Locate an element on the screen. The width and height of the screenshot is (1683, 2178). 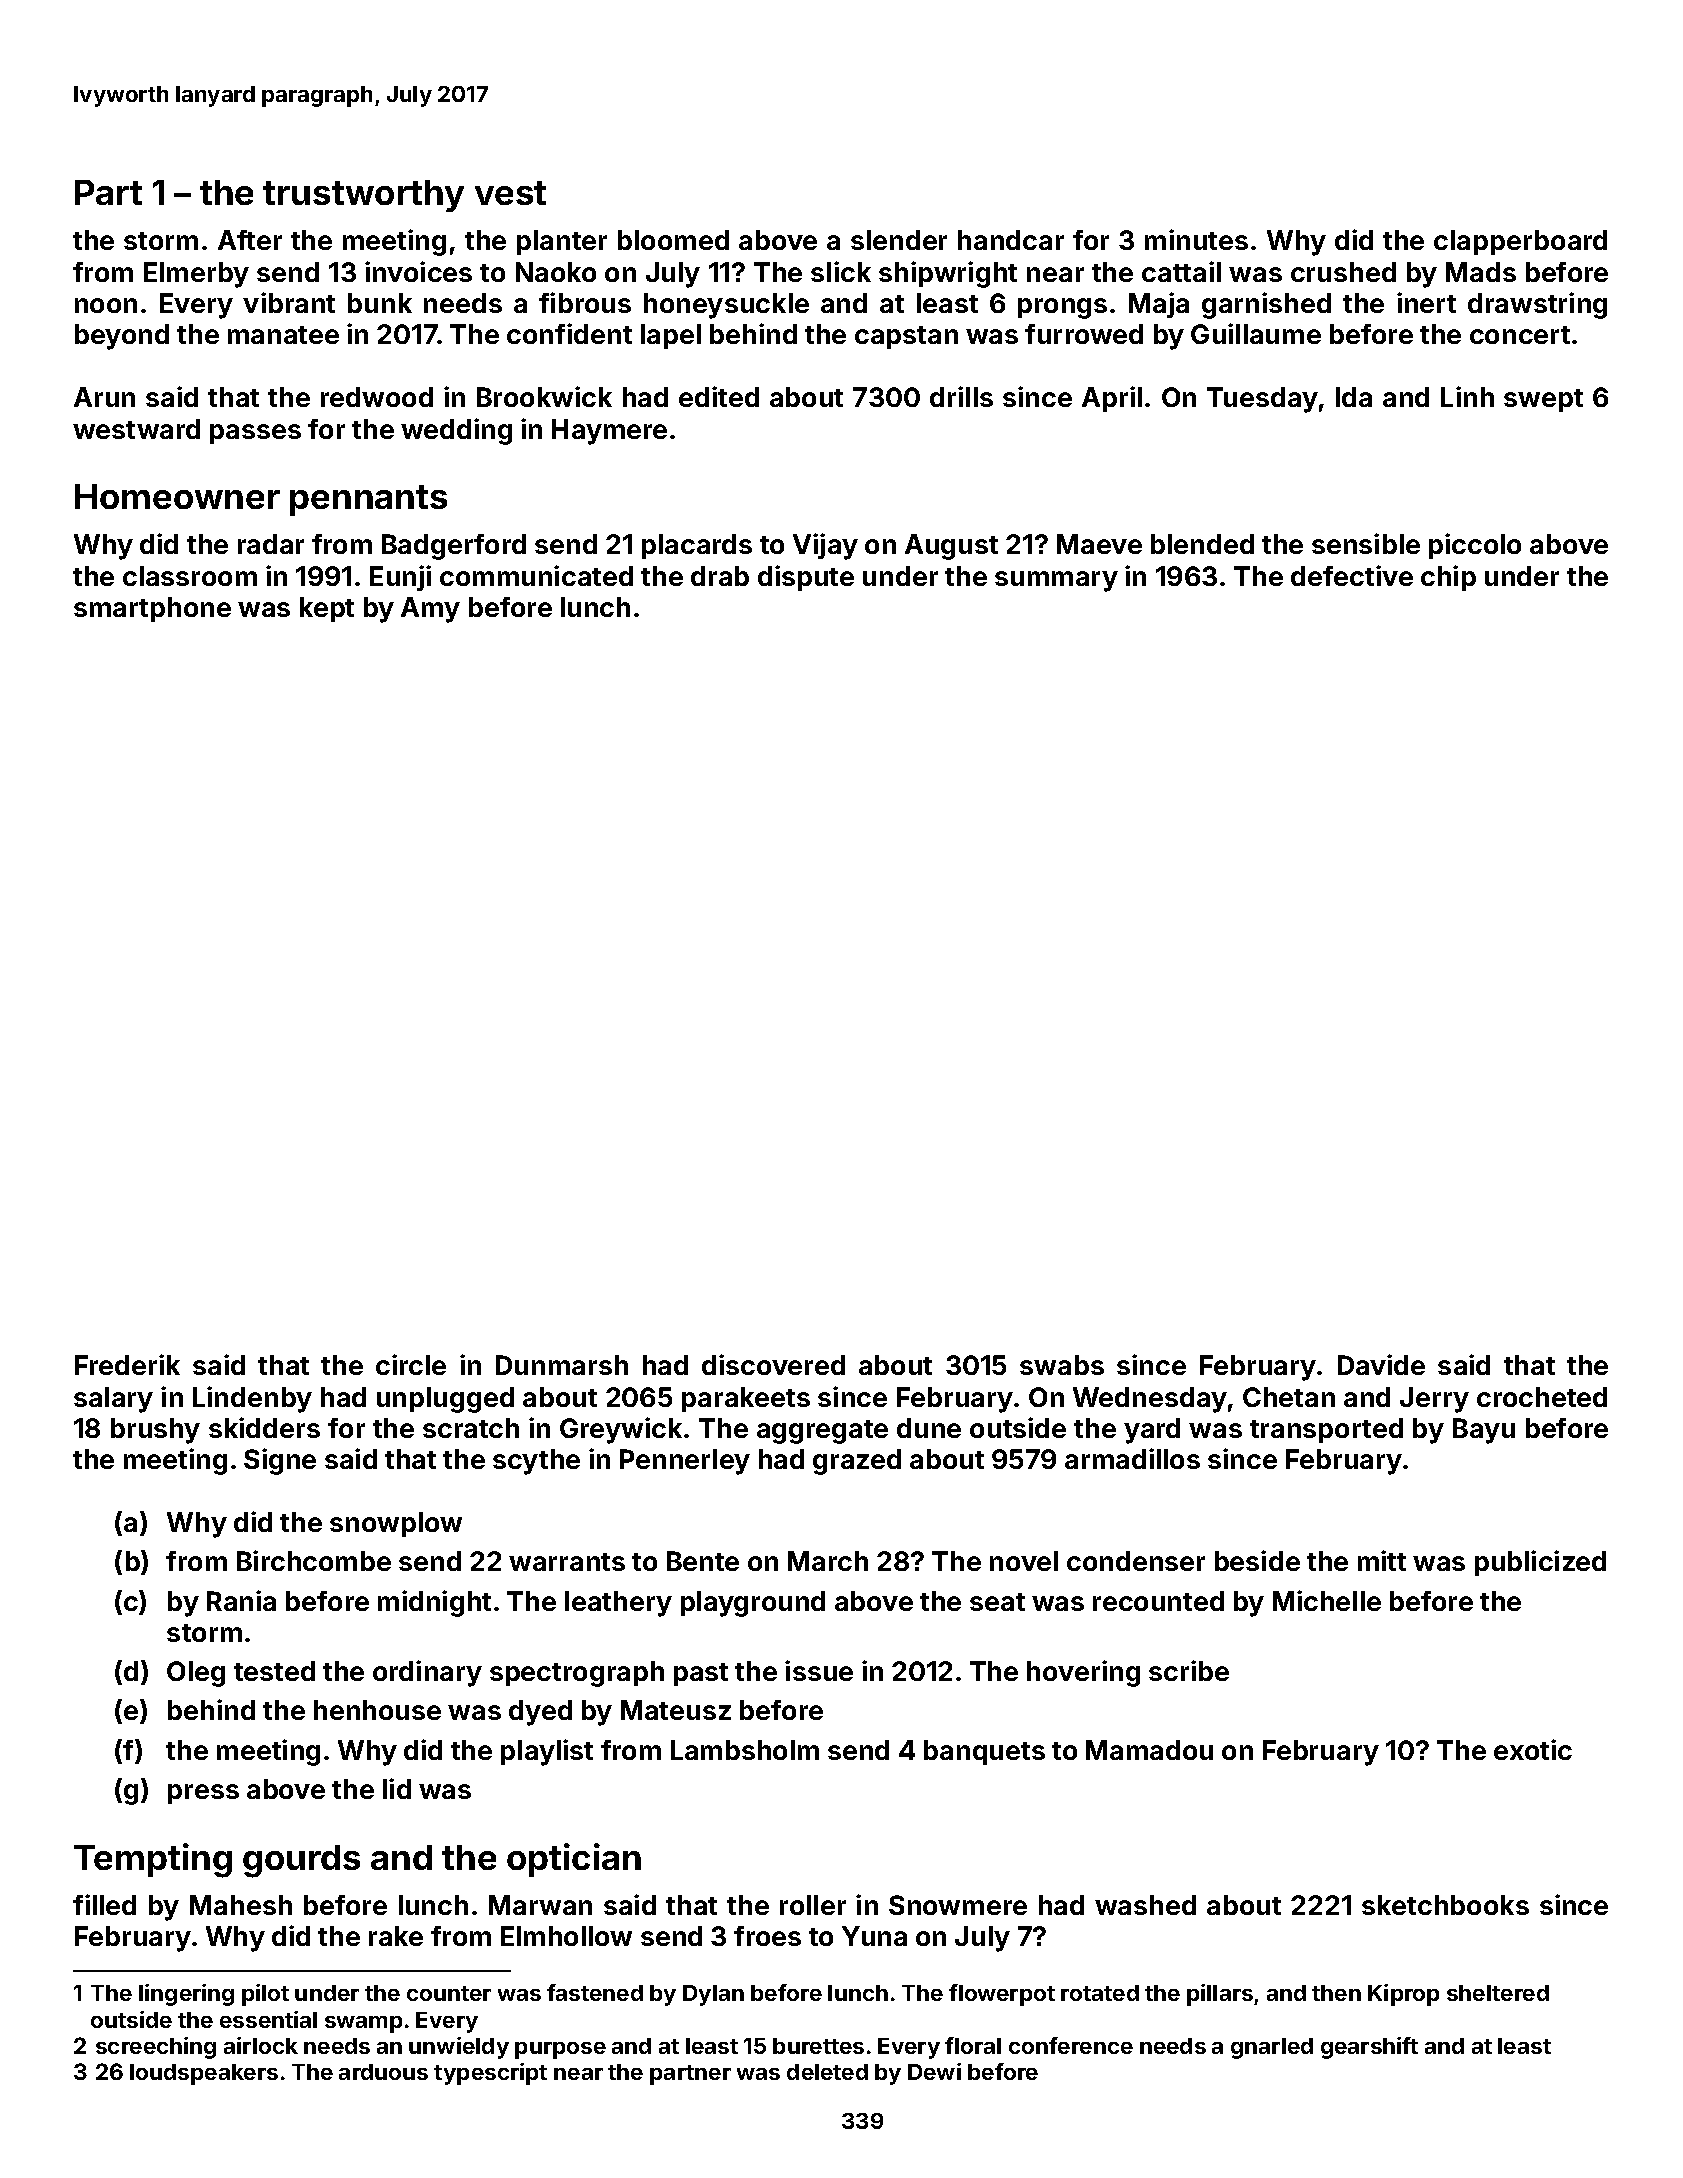
lingering is located at coordinates (186, 1995).
